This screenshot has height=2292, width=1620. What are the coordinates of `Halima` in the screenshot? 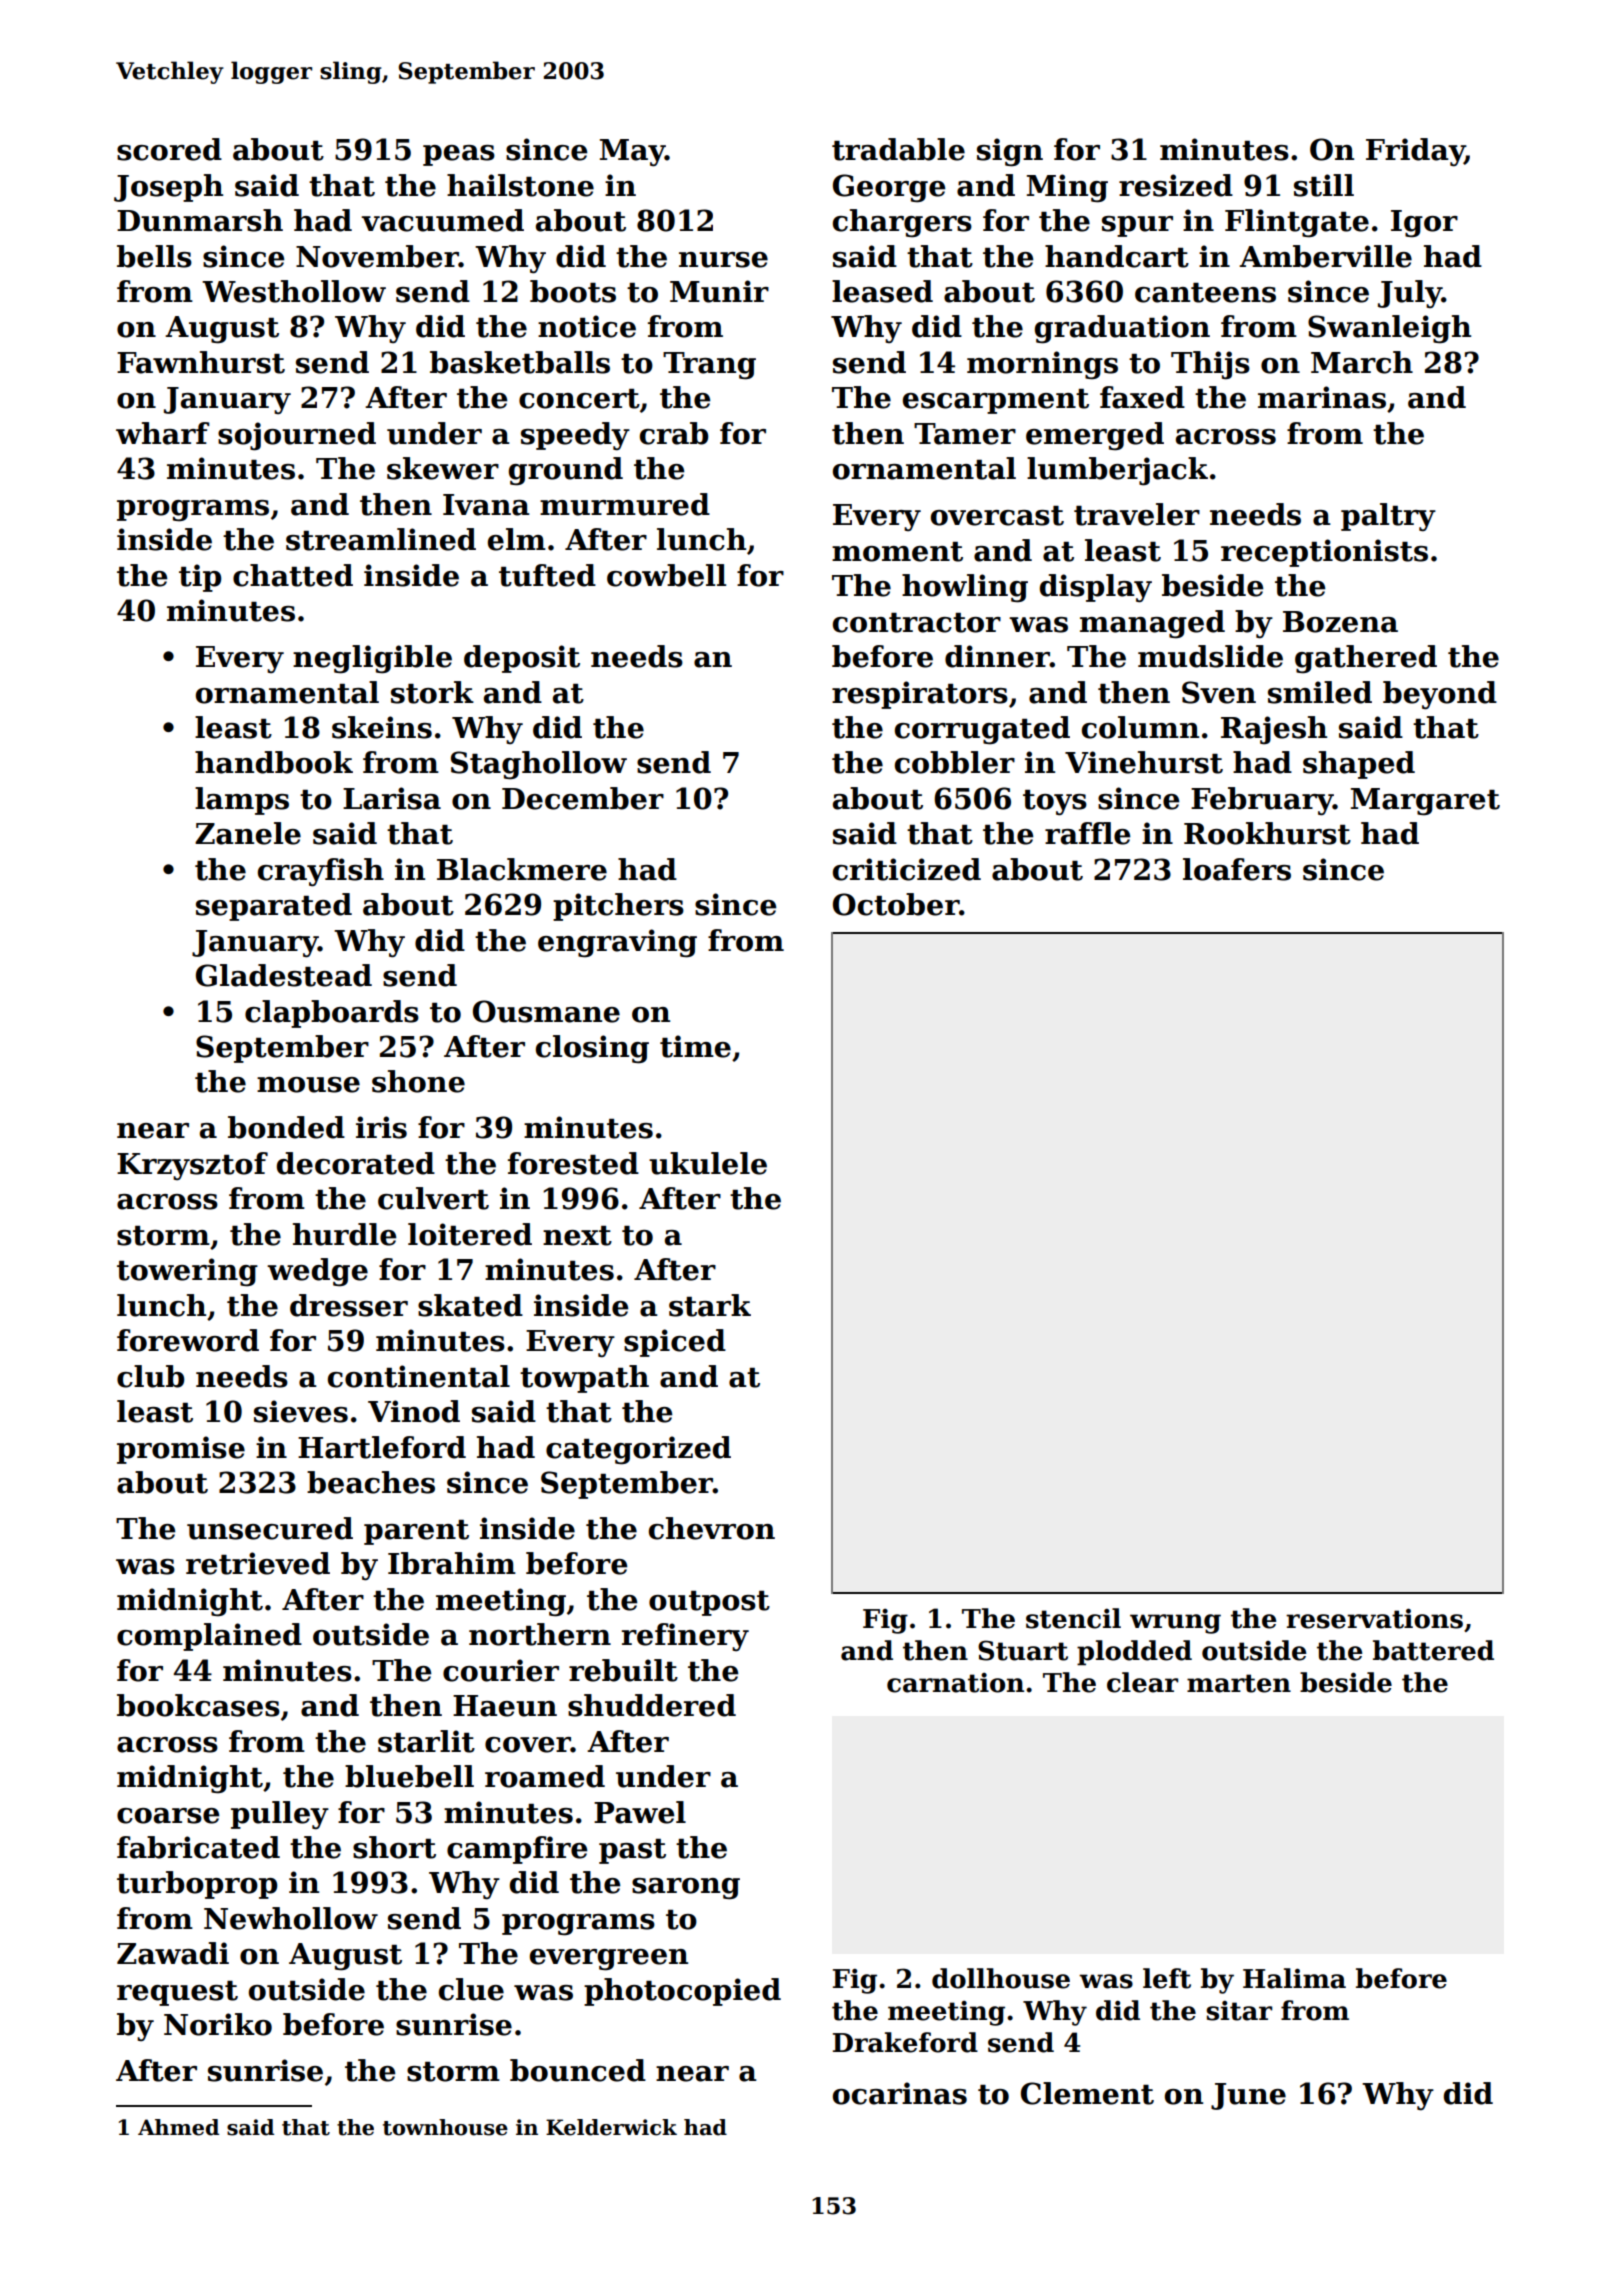 It's located at (1294, 1978).
